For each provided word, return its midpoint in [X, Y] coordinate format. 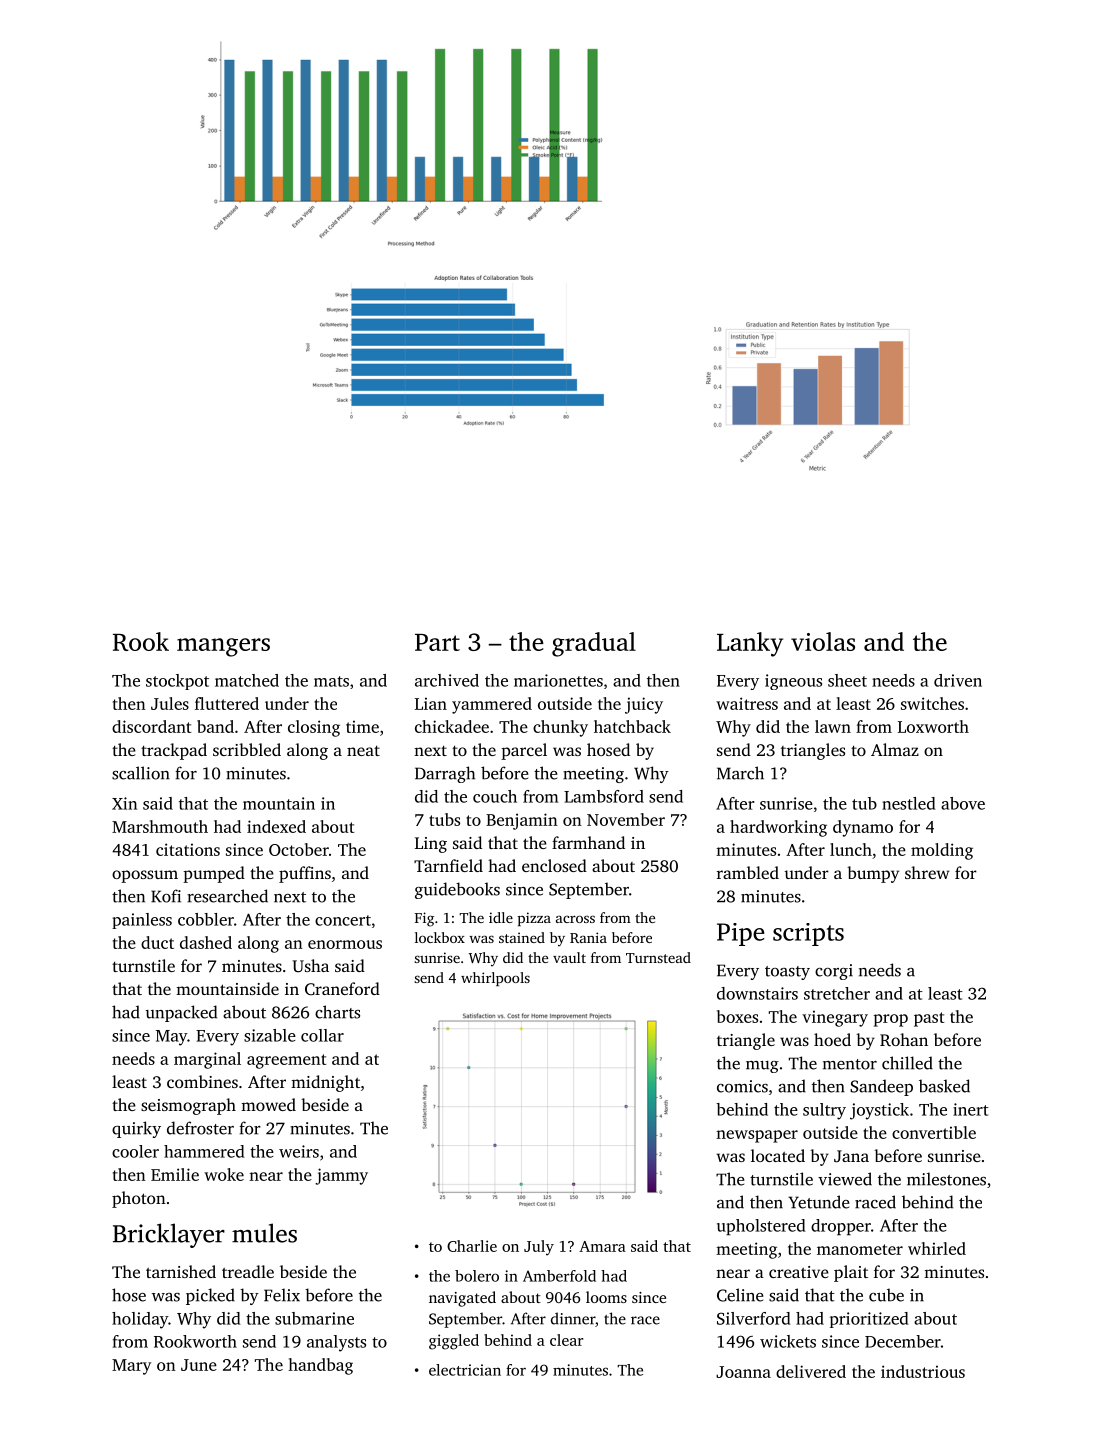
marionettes [558, 680]
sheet [847, 680]
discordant [151, 726]
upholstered [761, 1227]
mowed [268, 1104]
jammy [341, 1176]
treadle [248, 1271]
